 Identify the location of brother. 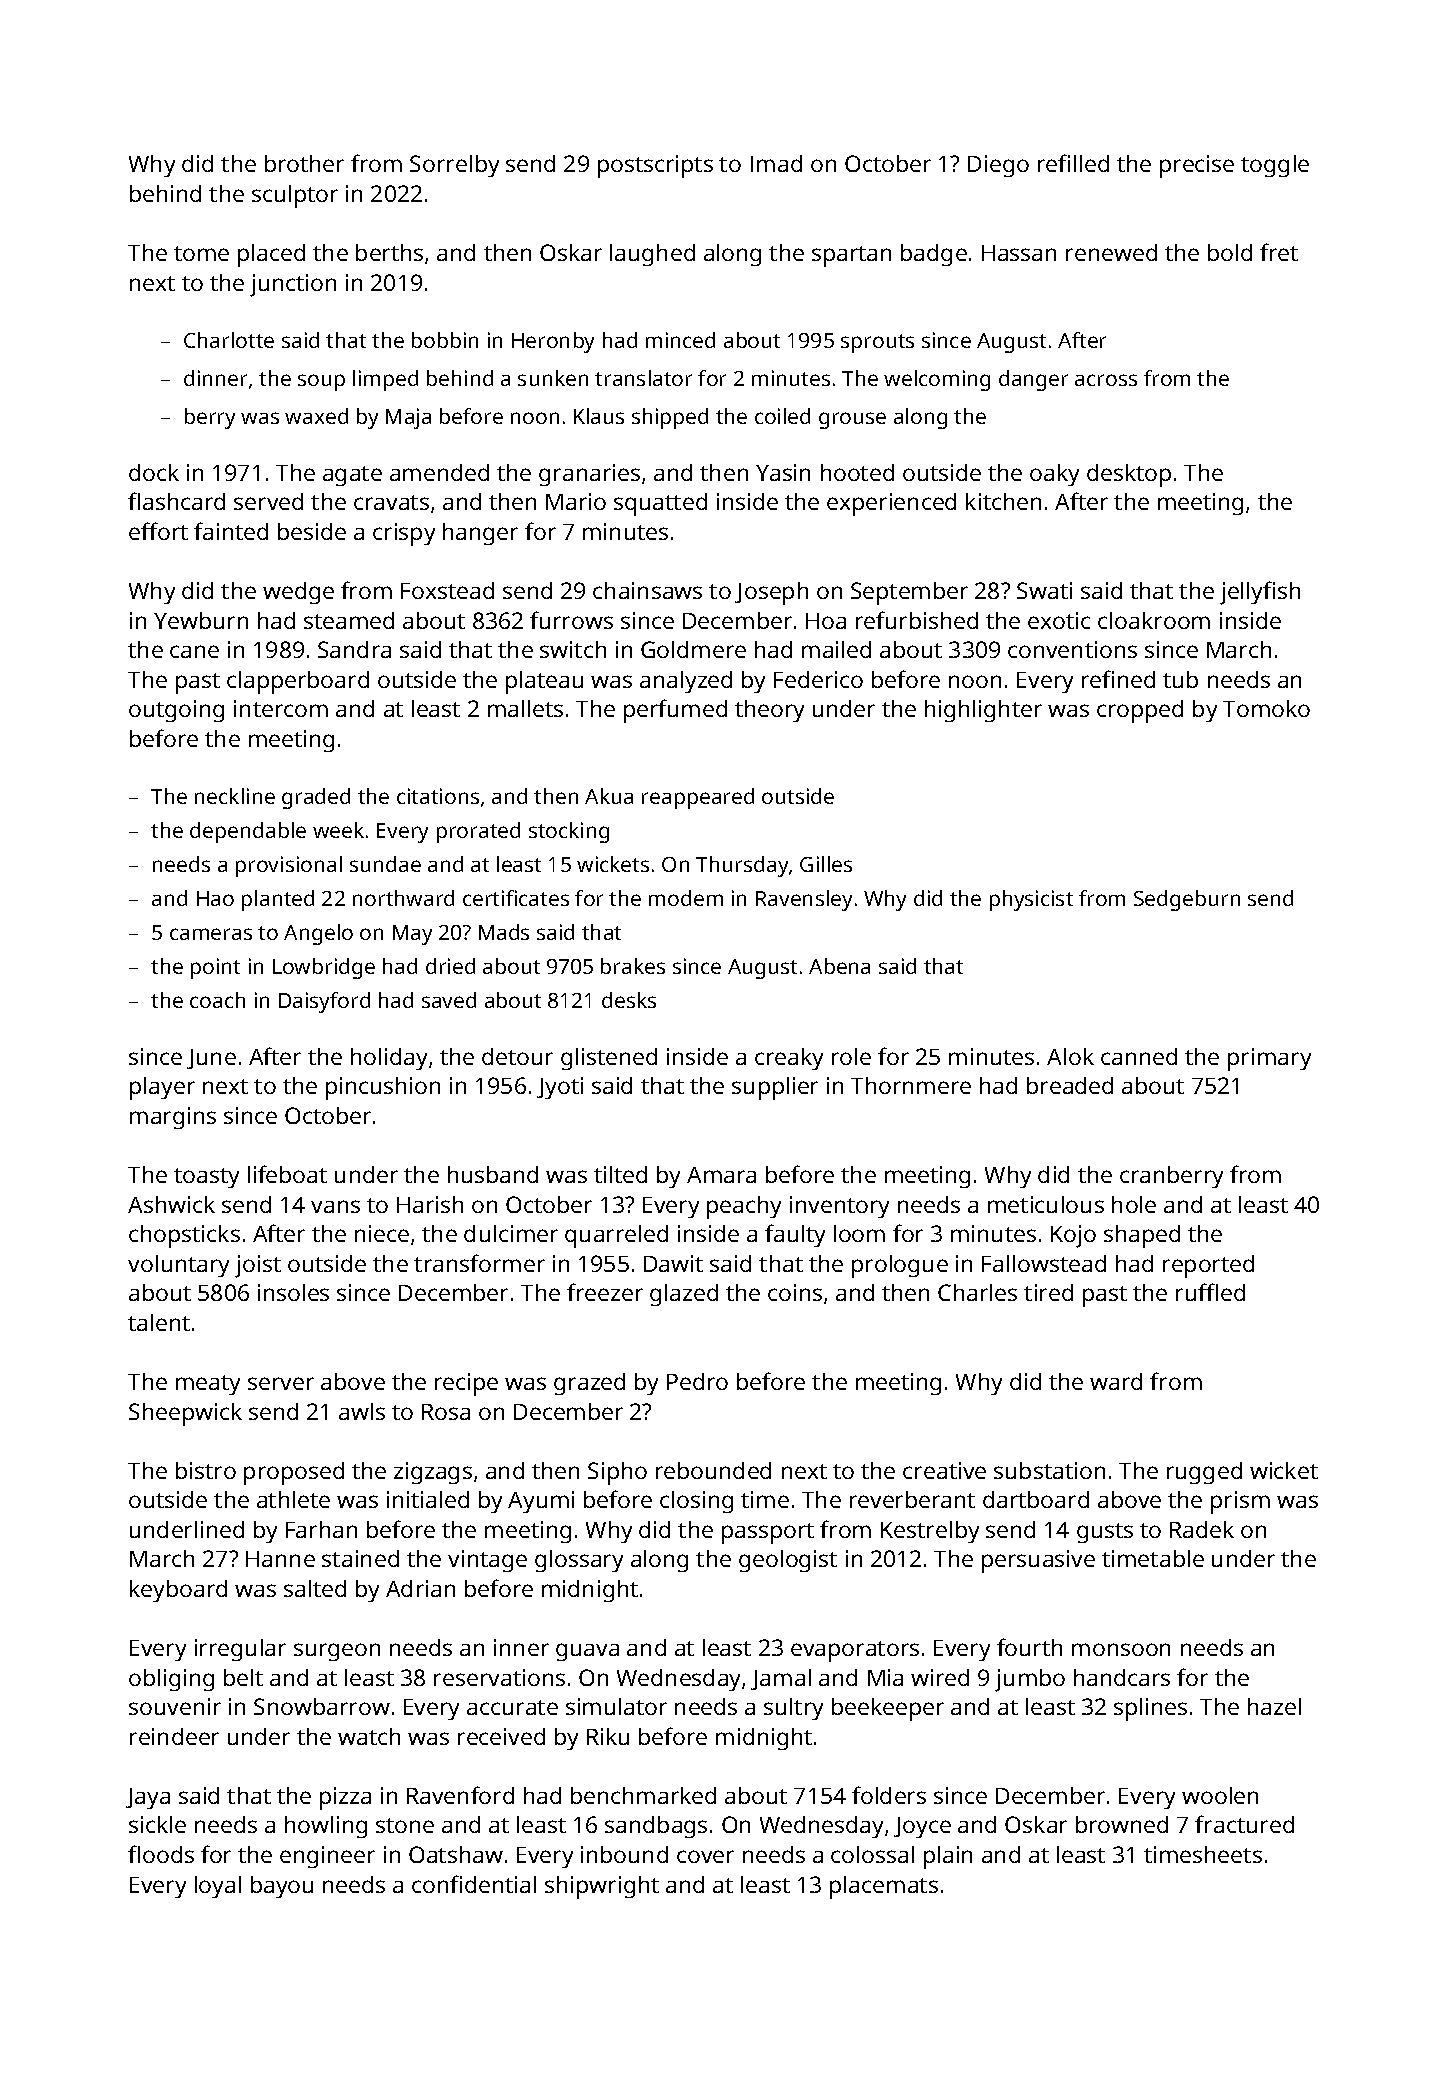
(304, 163).
